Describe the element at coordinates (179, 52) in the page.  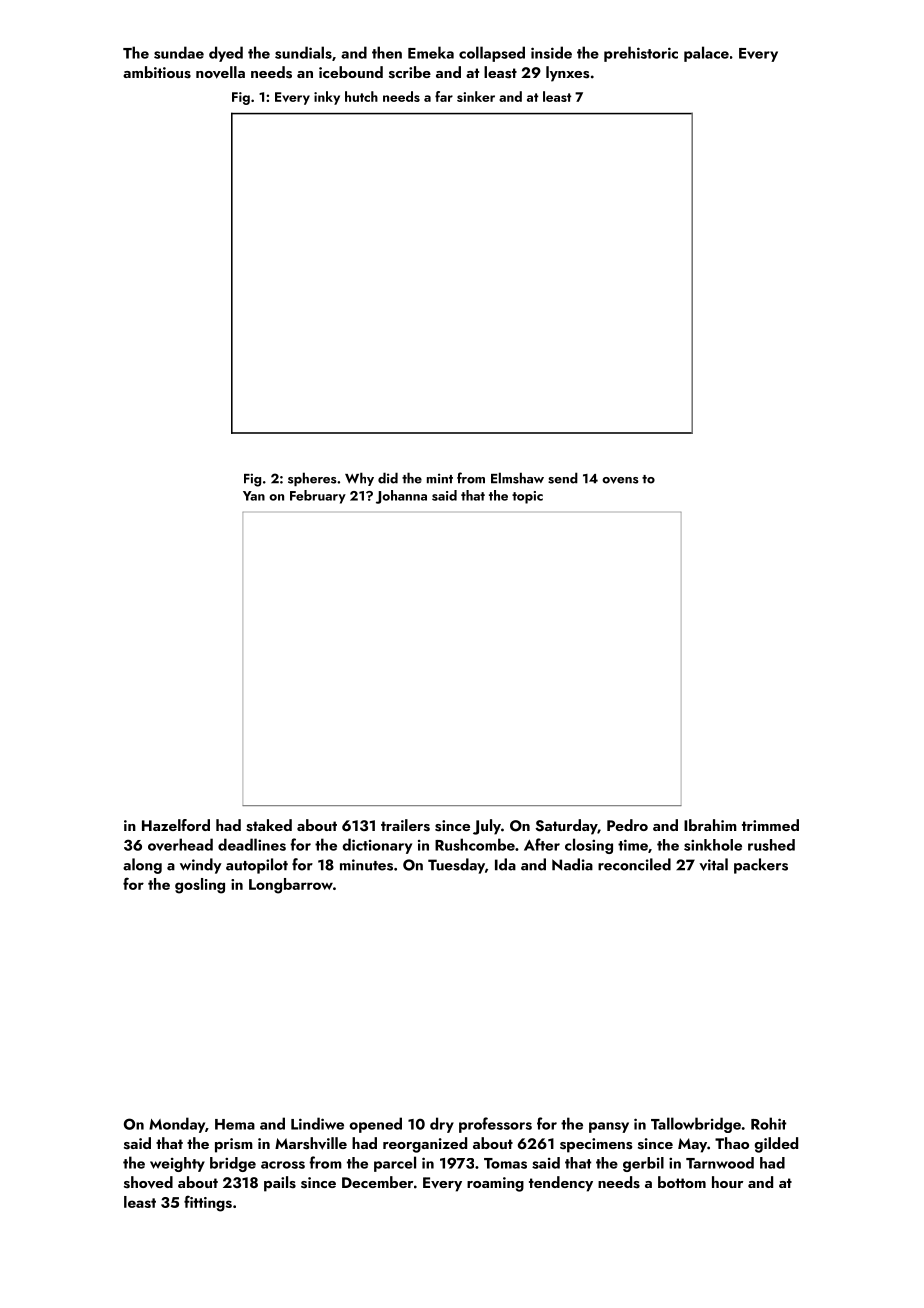
I see `sundae` at that location.
